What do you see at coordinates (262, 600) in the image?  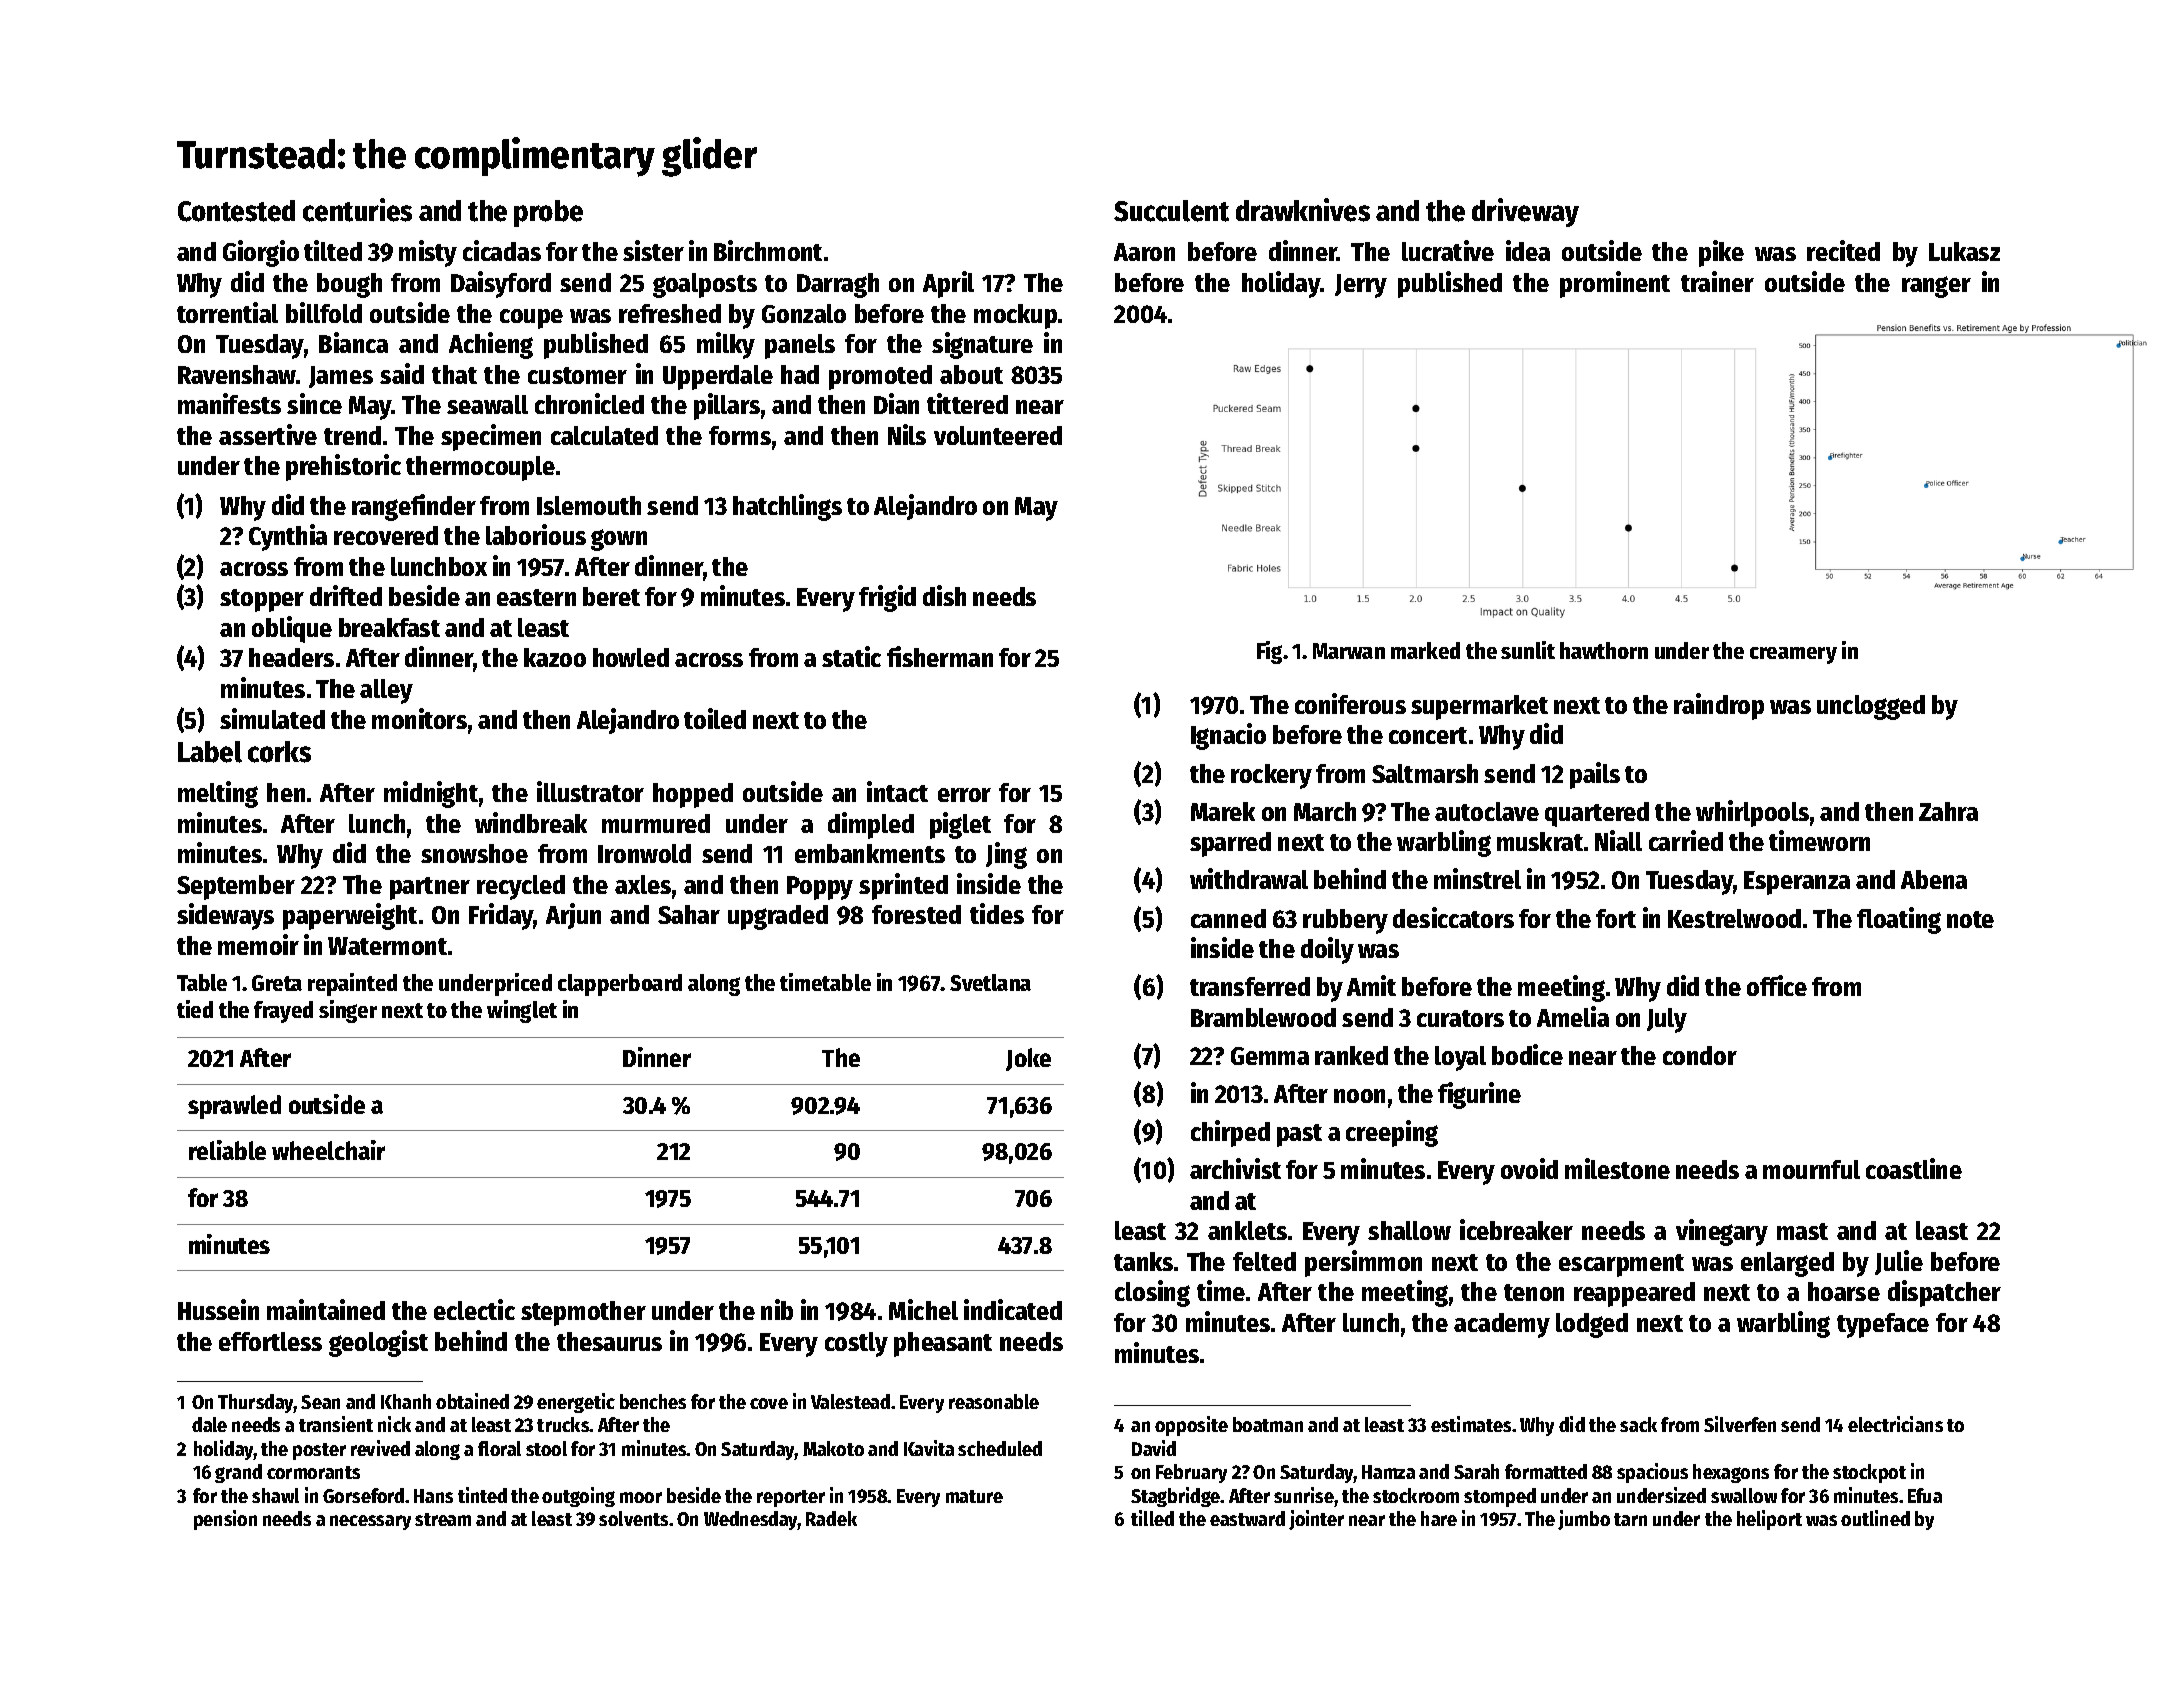 I see `stopper` at bounding box center [262, 600].
